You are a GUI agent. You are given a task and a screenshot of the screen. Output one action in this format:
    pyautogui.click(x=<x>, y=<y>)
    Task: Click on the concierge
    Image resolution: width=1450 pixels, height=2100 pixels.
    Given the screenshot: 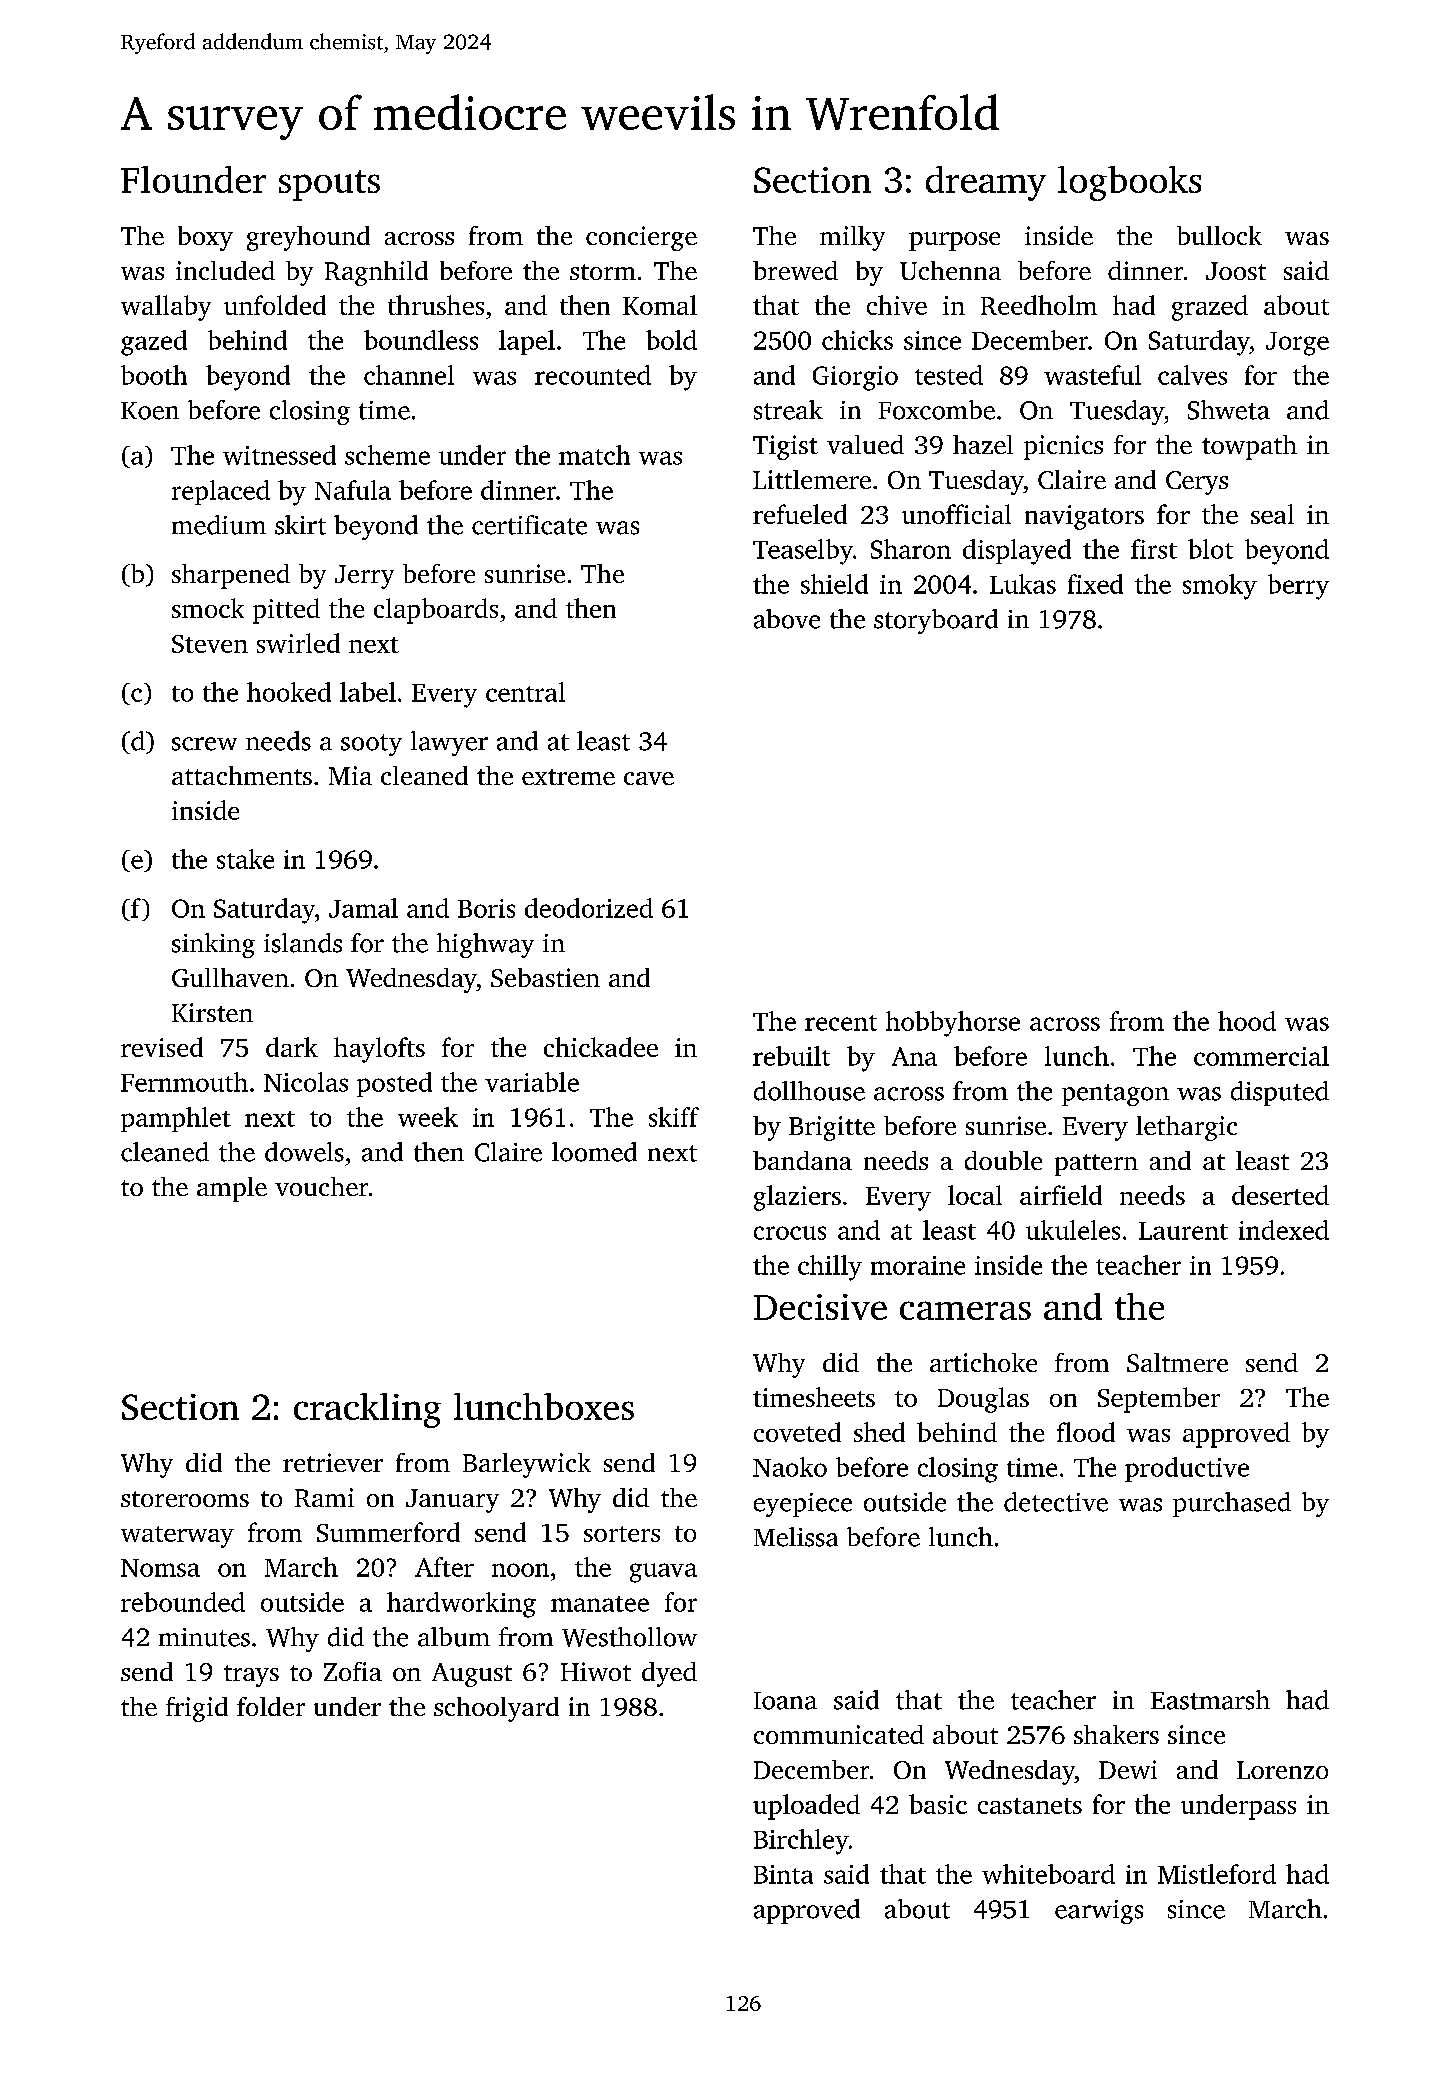 What is the action you would take?
    pyautogui.click(x=641, y=238)
